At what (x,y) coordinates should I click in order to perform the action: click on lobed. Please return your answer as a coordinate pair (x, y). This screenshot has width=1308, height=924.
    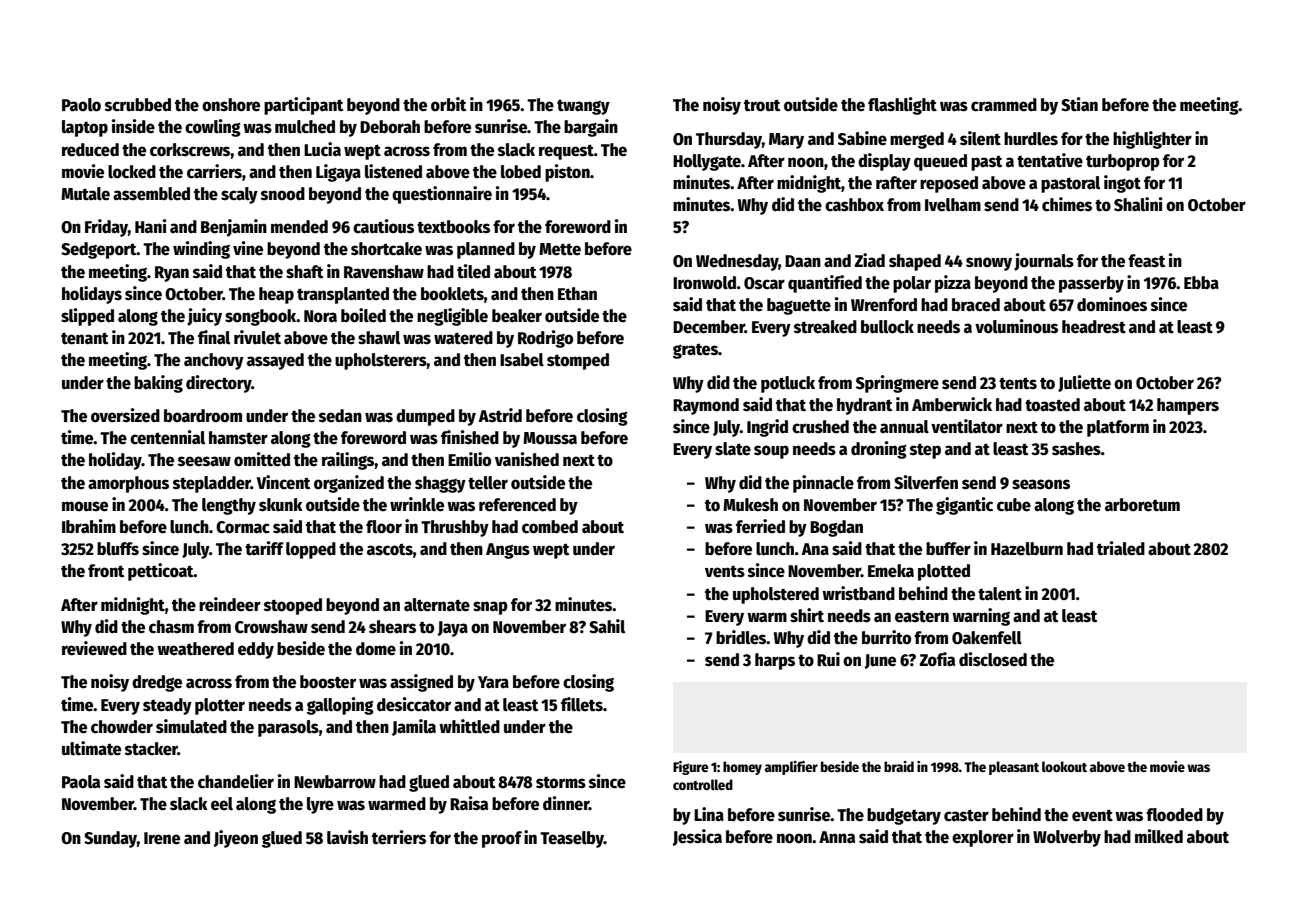
    Looking at the image, I should click on (521, 172).
